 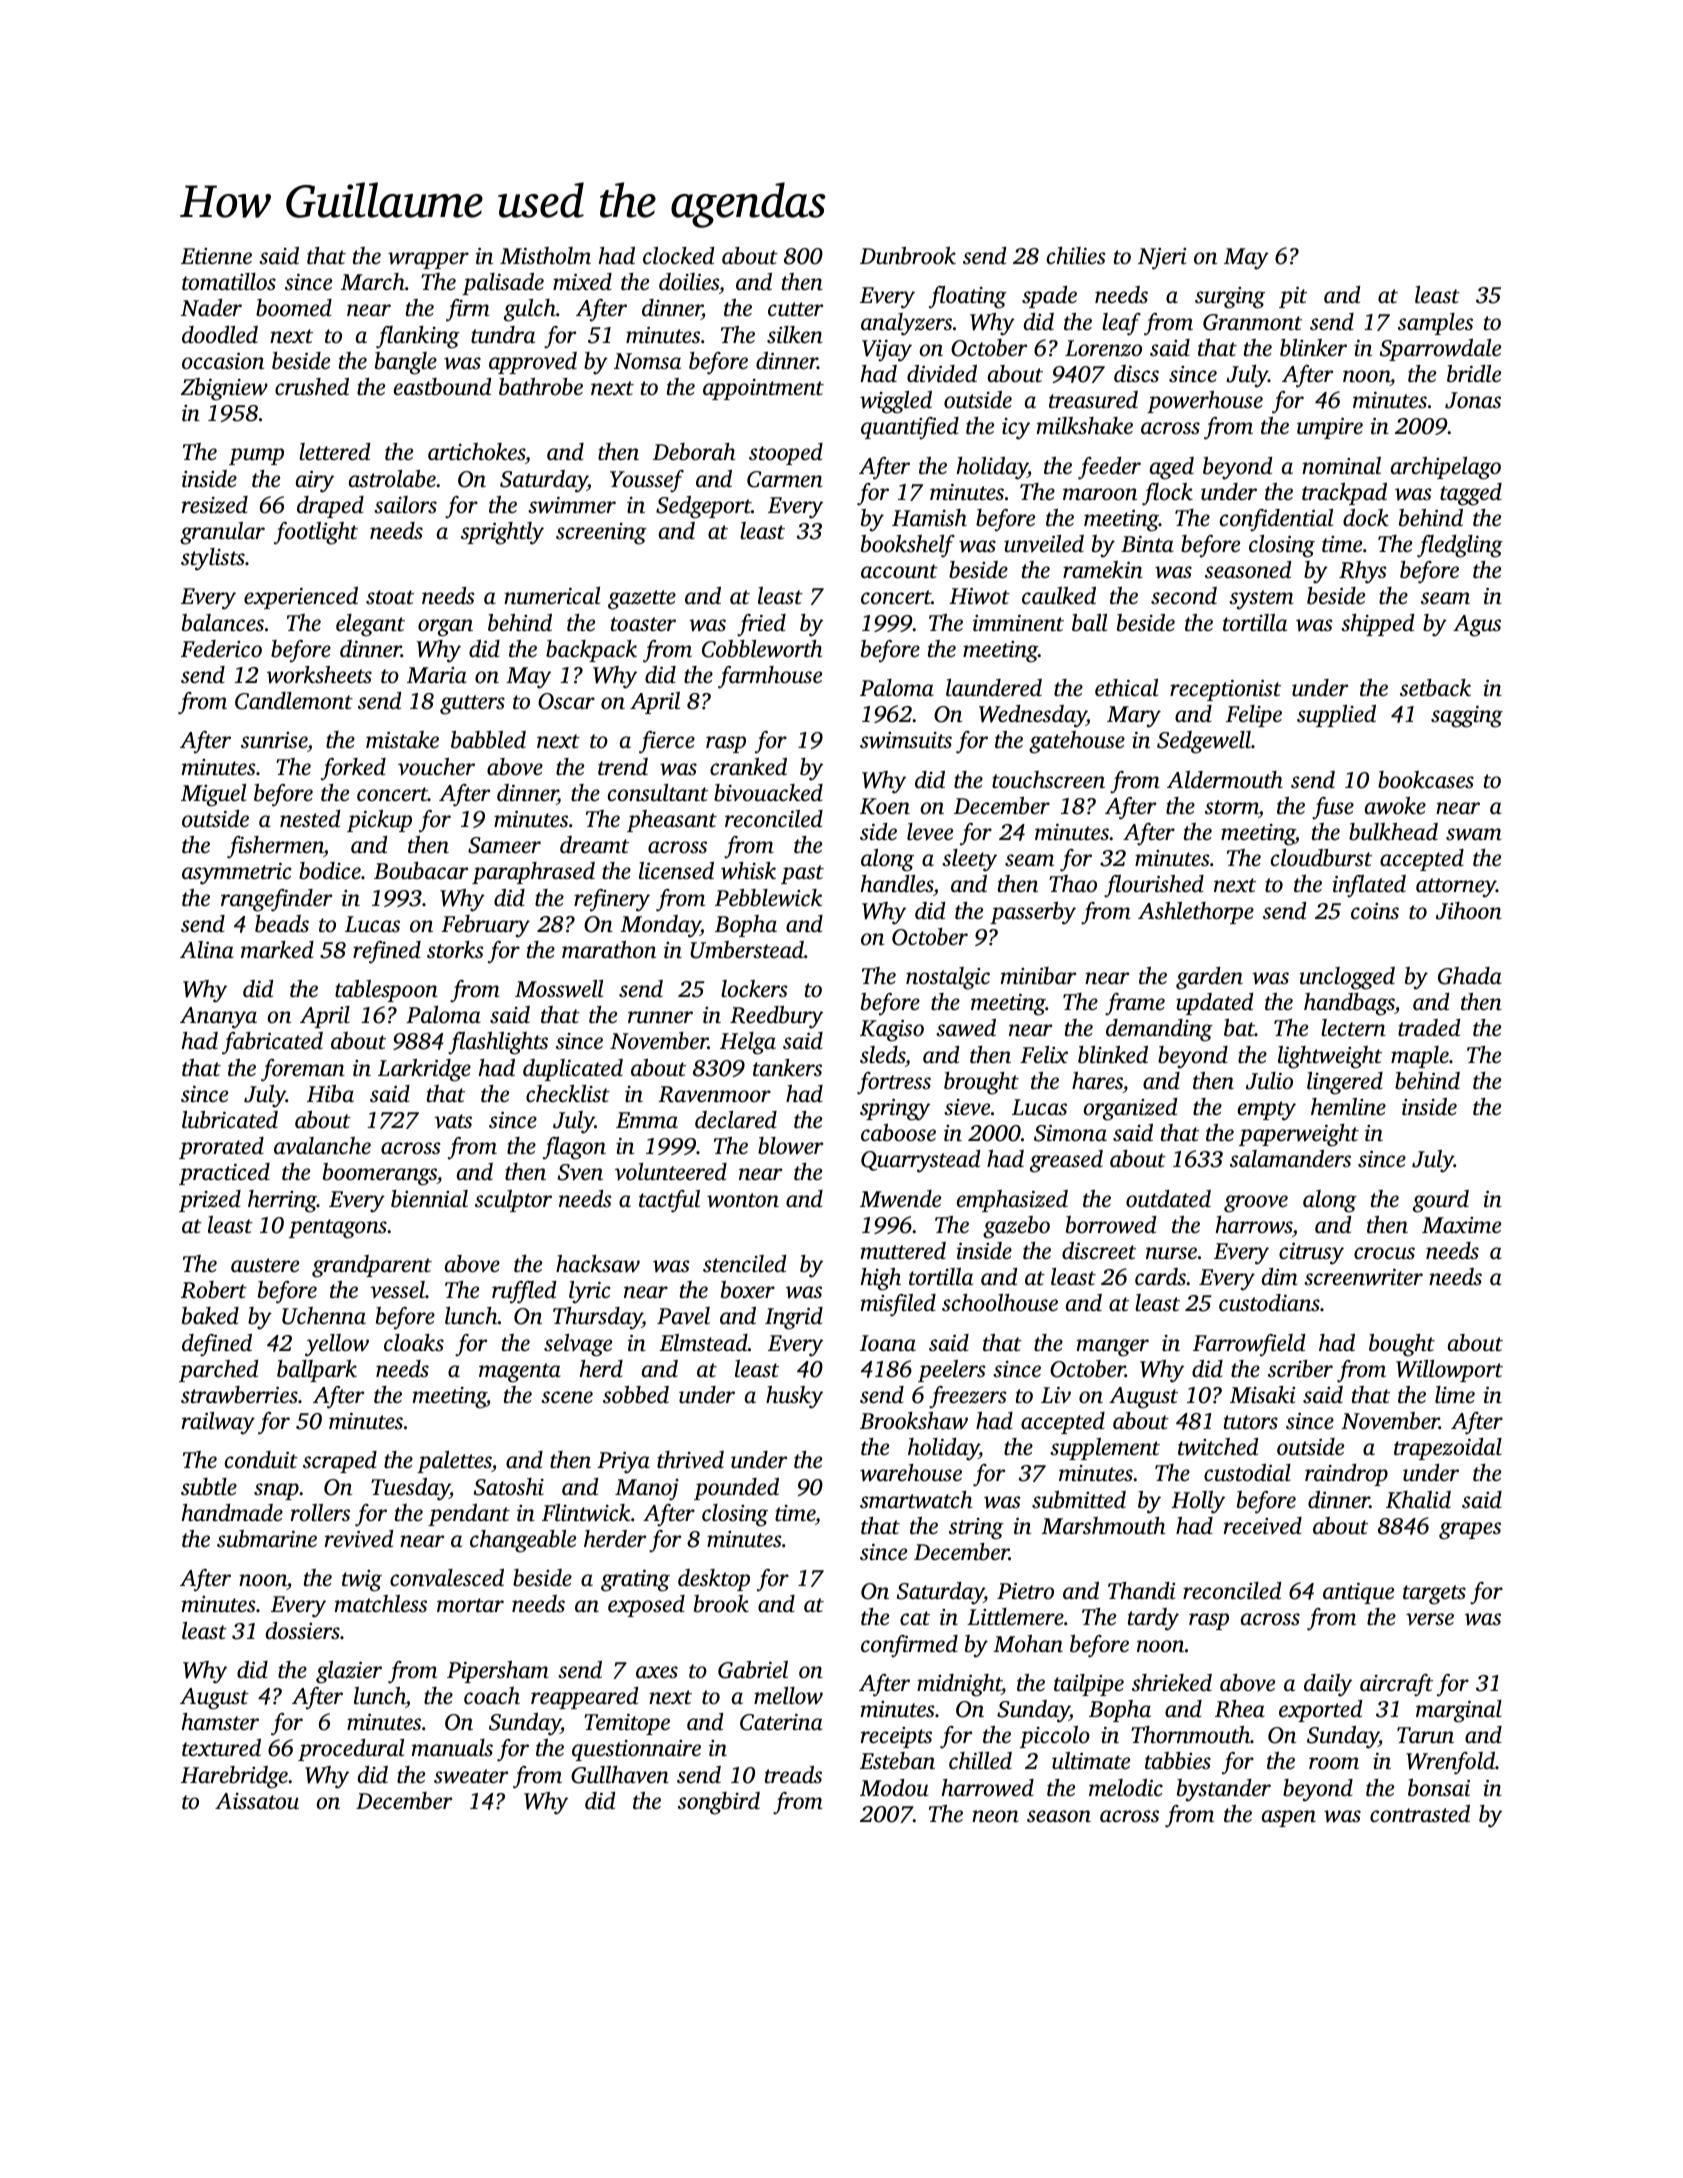 I want to click on Aissatou, so click(x=257, y=1801).
